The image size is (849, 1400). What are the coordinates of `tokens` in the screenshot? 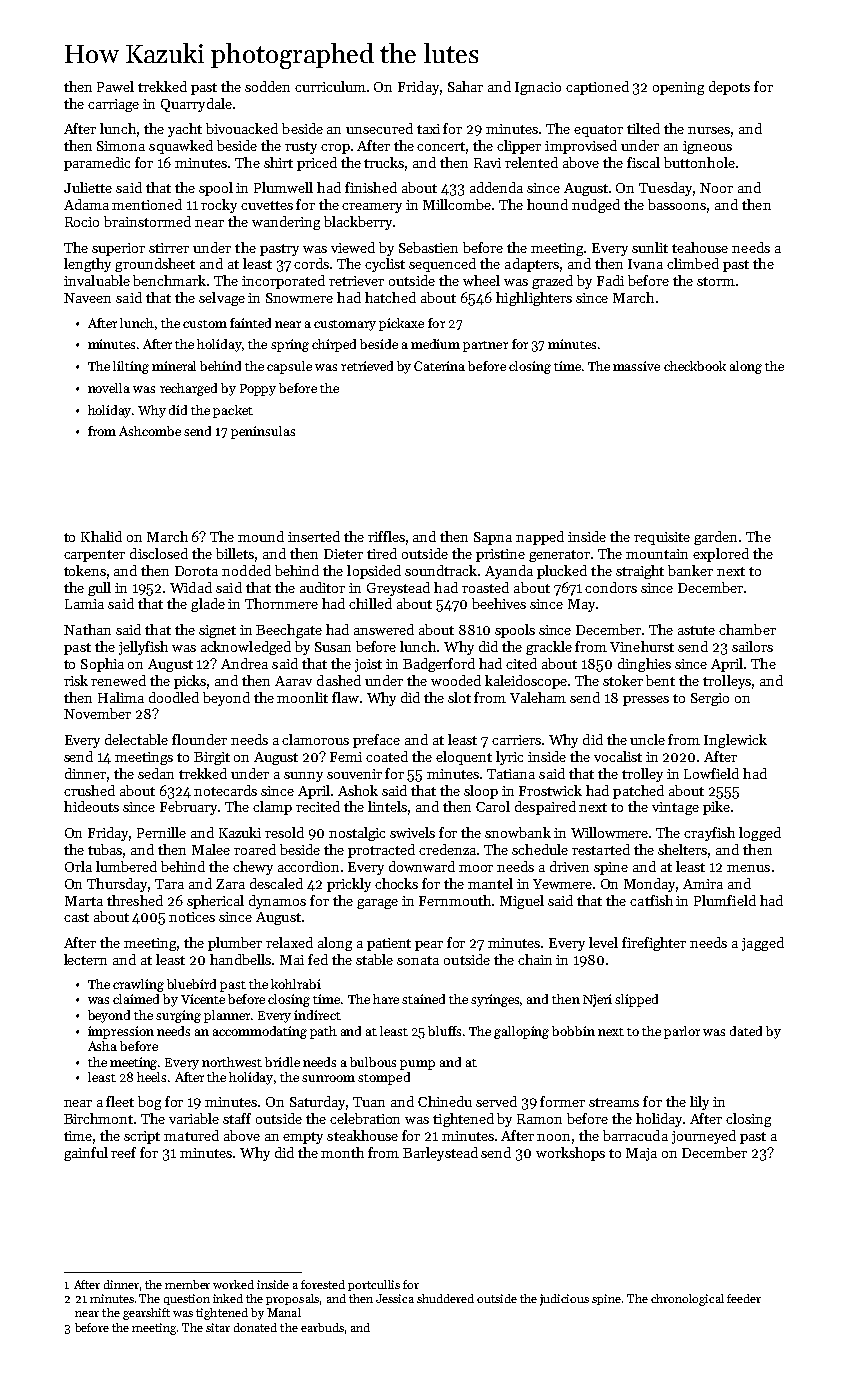 It's located at (85, 570).
